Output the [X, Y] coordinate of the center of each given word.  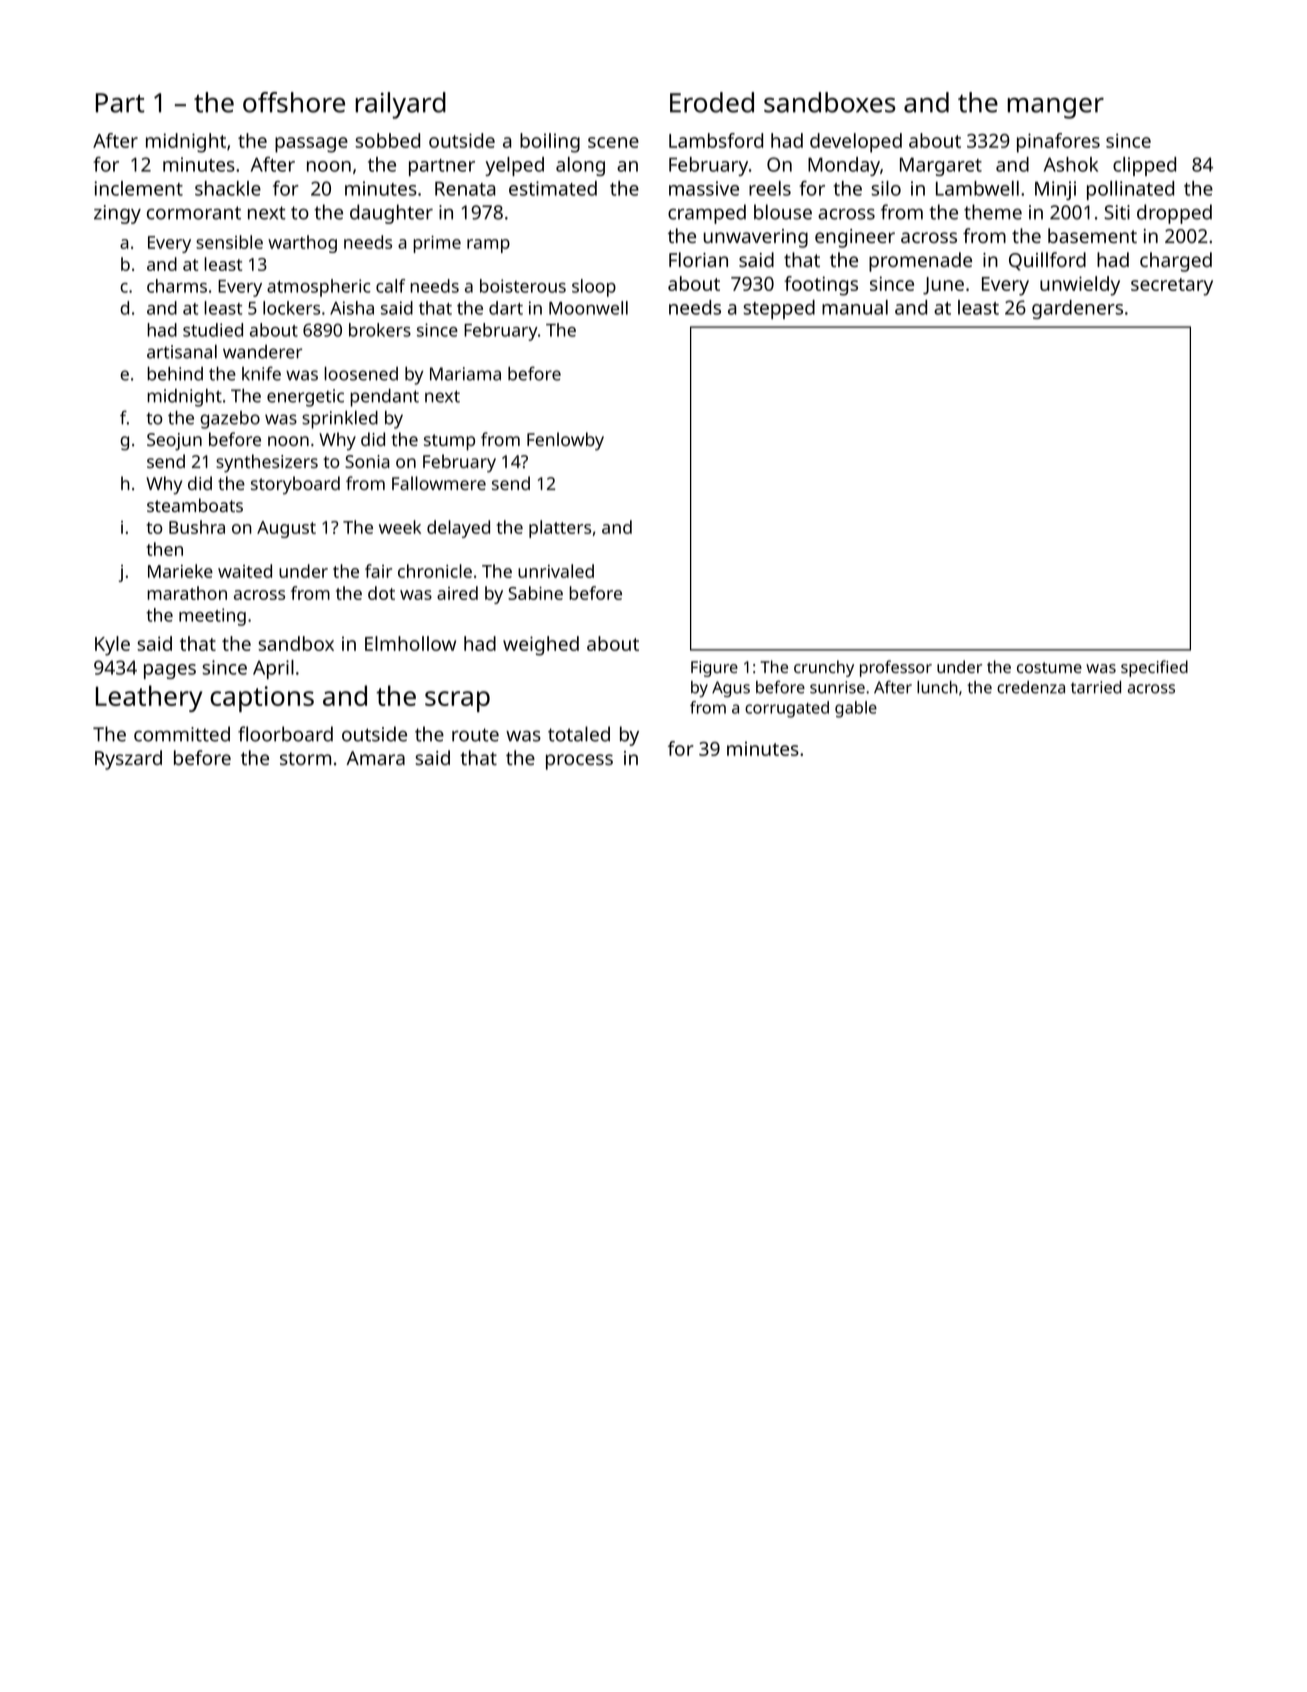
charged [1176, 262]
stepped [779, 309]
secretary [1172, 287]
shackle [228, 188]
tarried [1096, 687]
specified [1154, 668]
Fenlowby [565, 441]
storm [305, 758]
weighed [541, 646]
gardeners [1077, 309]
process [579, 762]
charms [177, 286]
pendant [384, 398]
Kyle [112, 646]
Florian [698, 259]
